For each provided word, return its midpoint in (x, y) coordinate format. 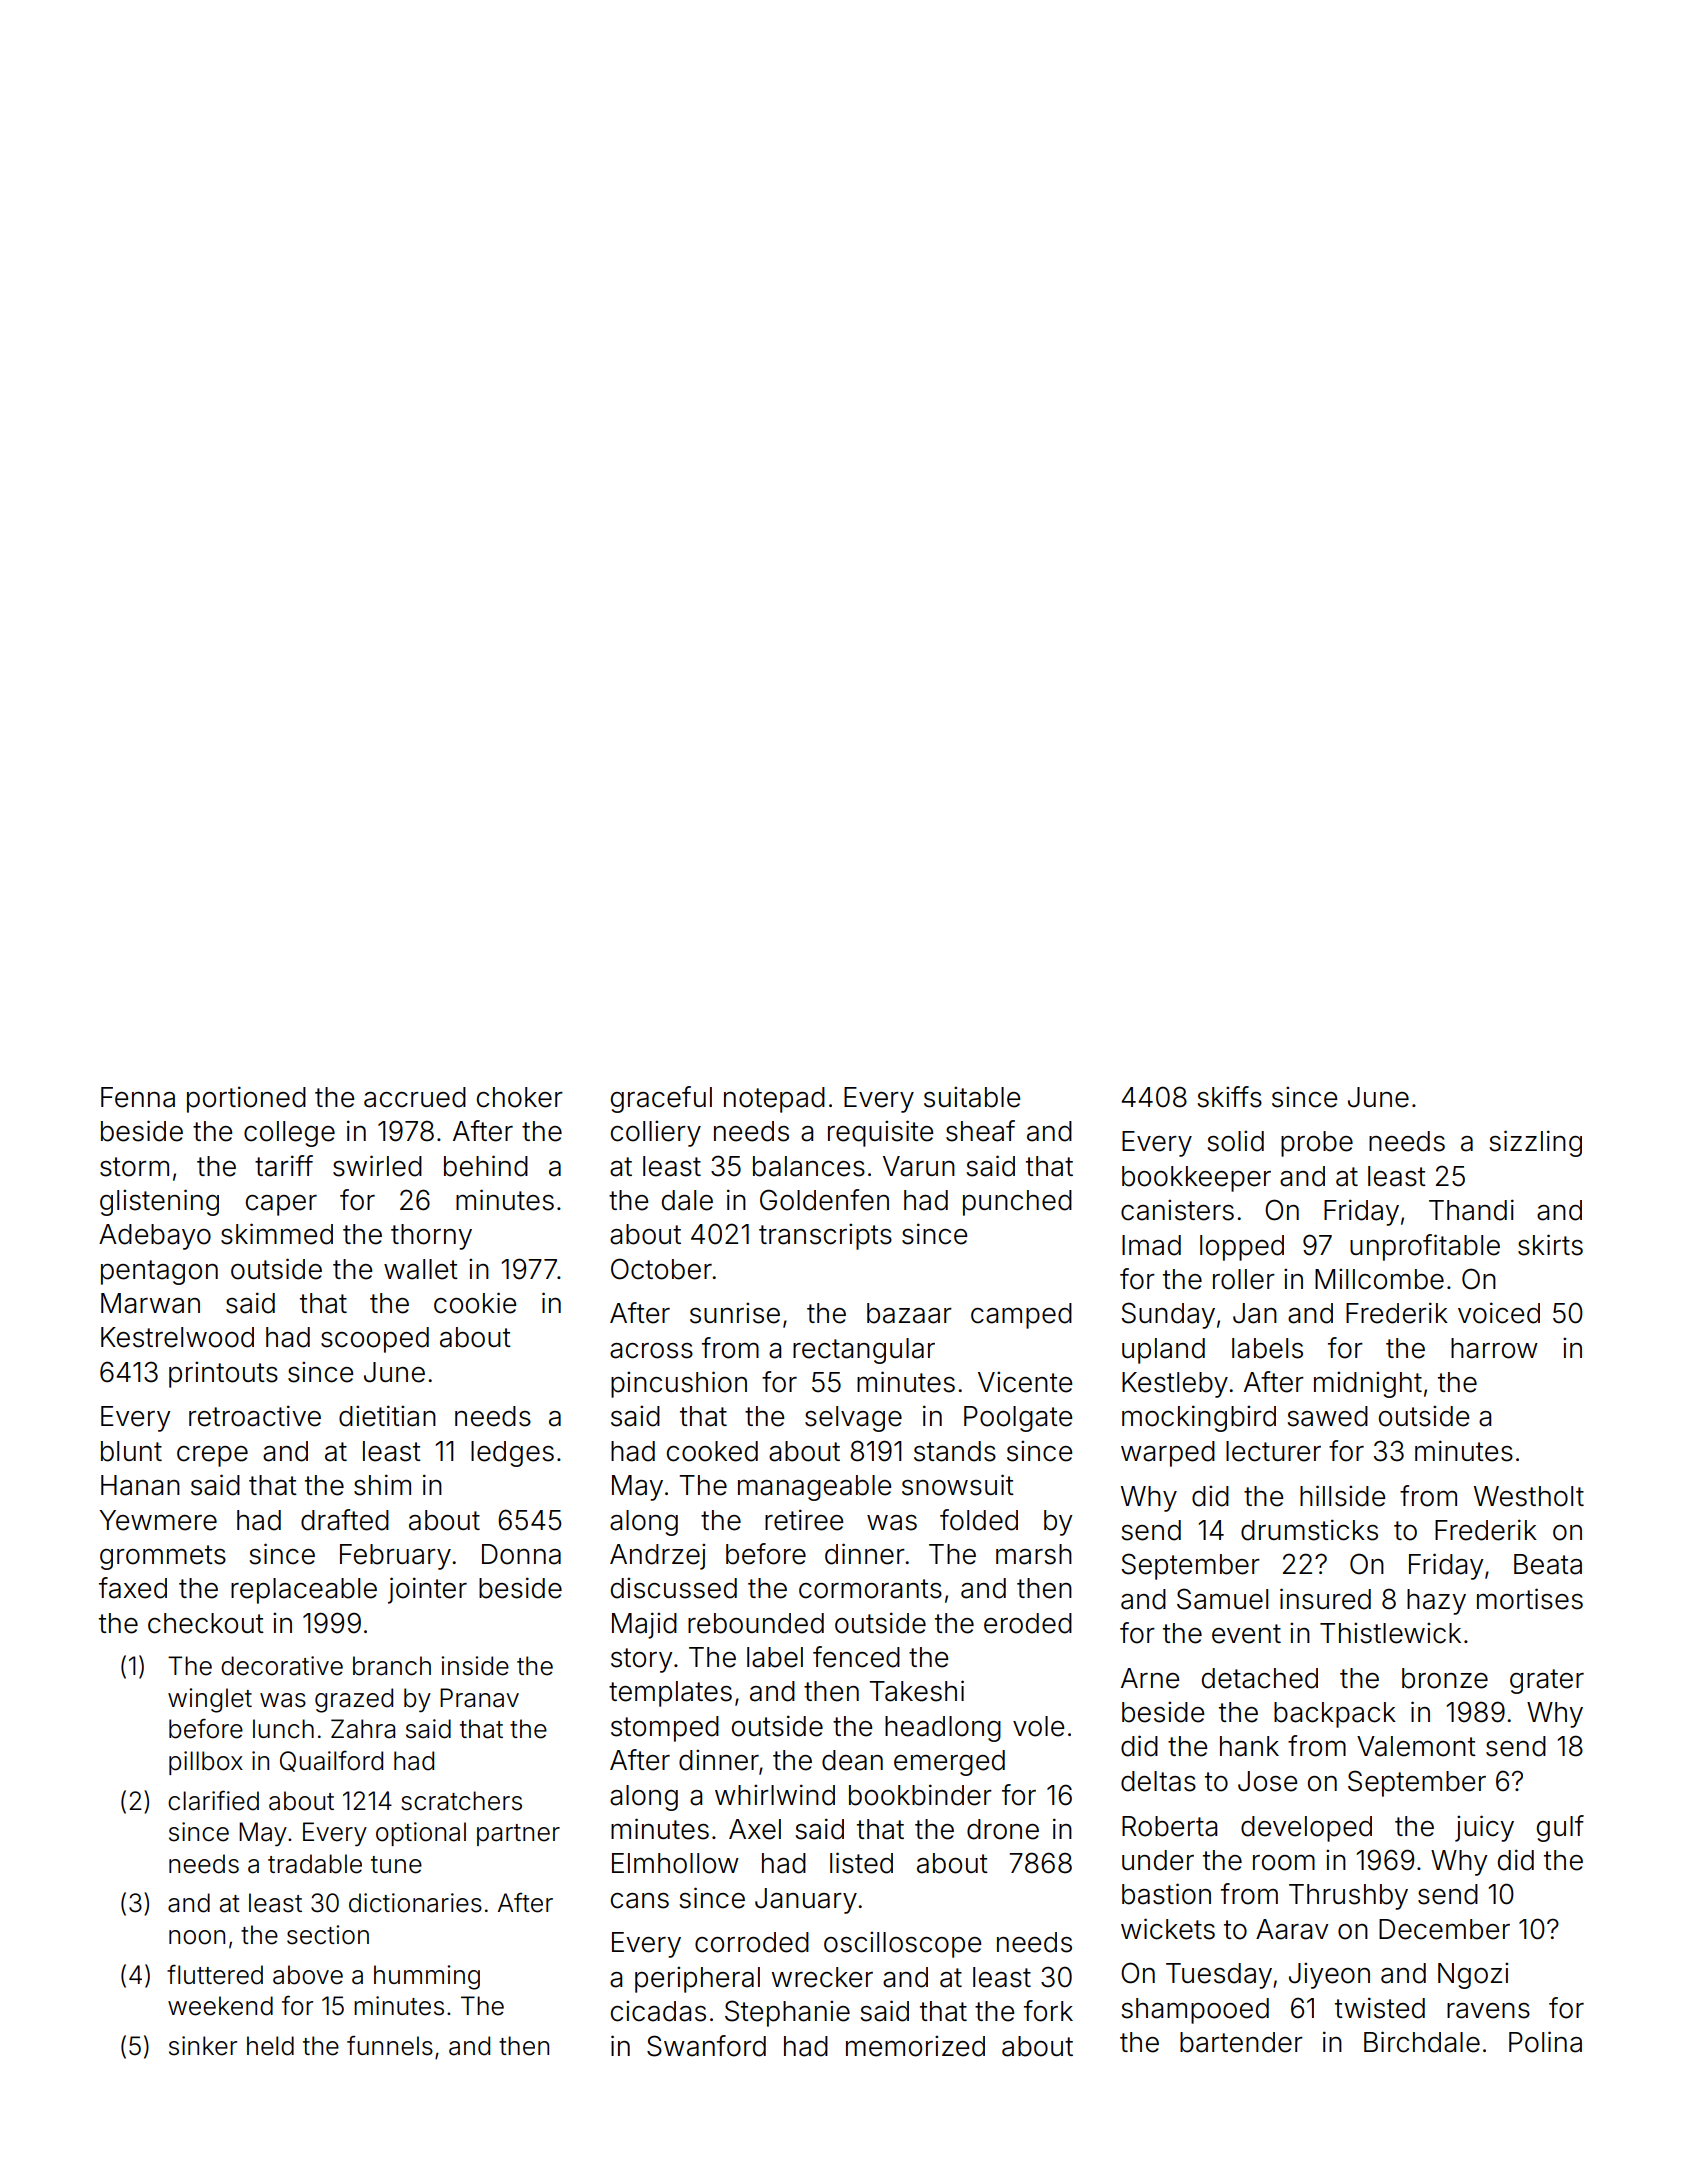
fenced (856, 1657)
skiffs (1229, 1097)
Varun (919, 1166)
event (1246, 1634)
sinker (203, 2046)
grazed (354, 1700)
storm (134, 1167)
